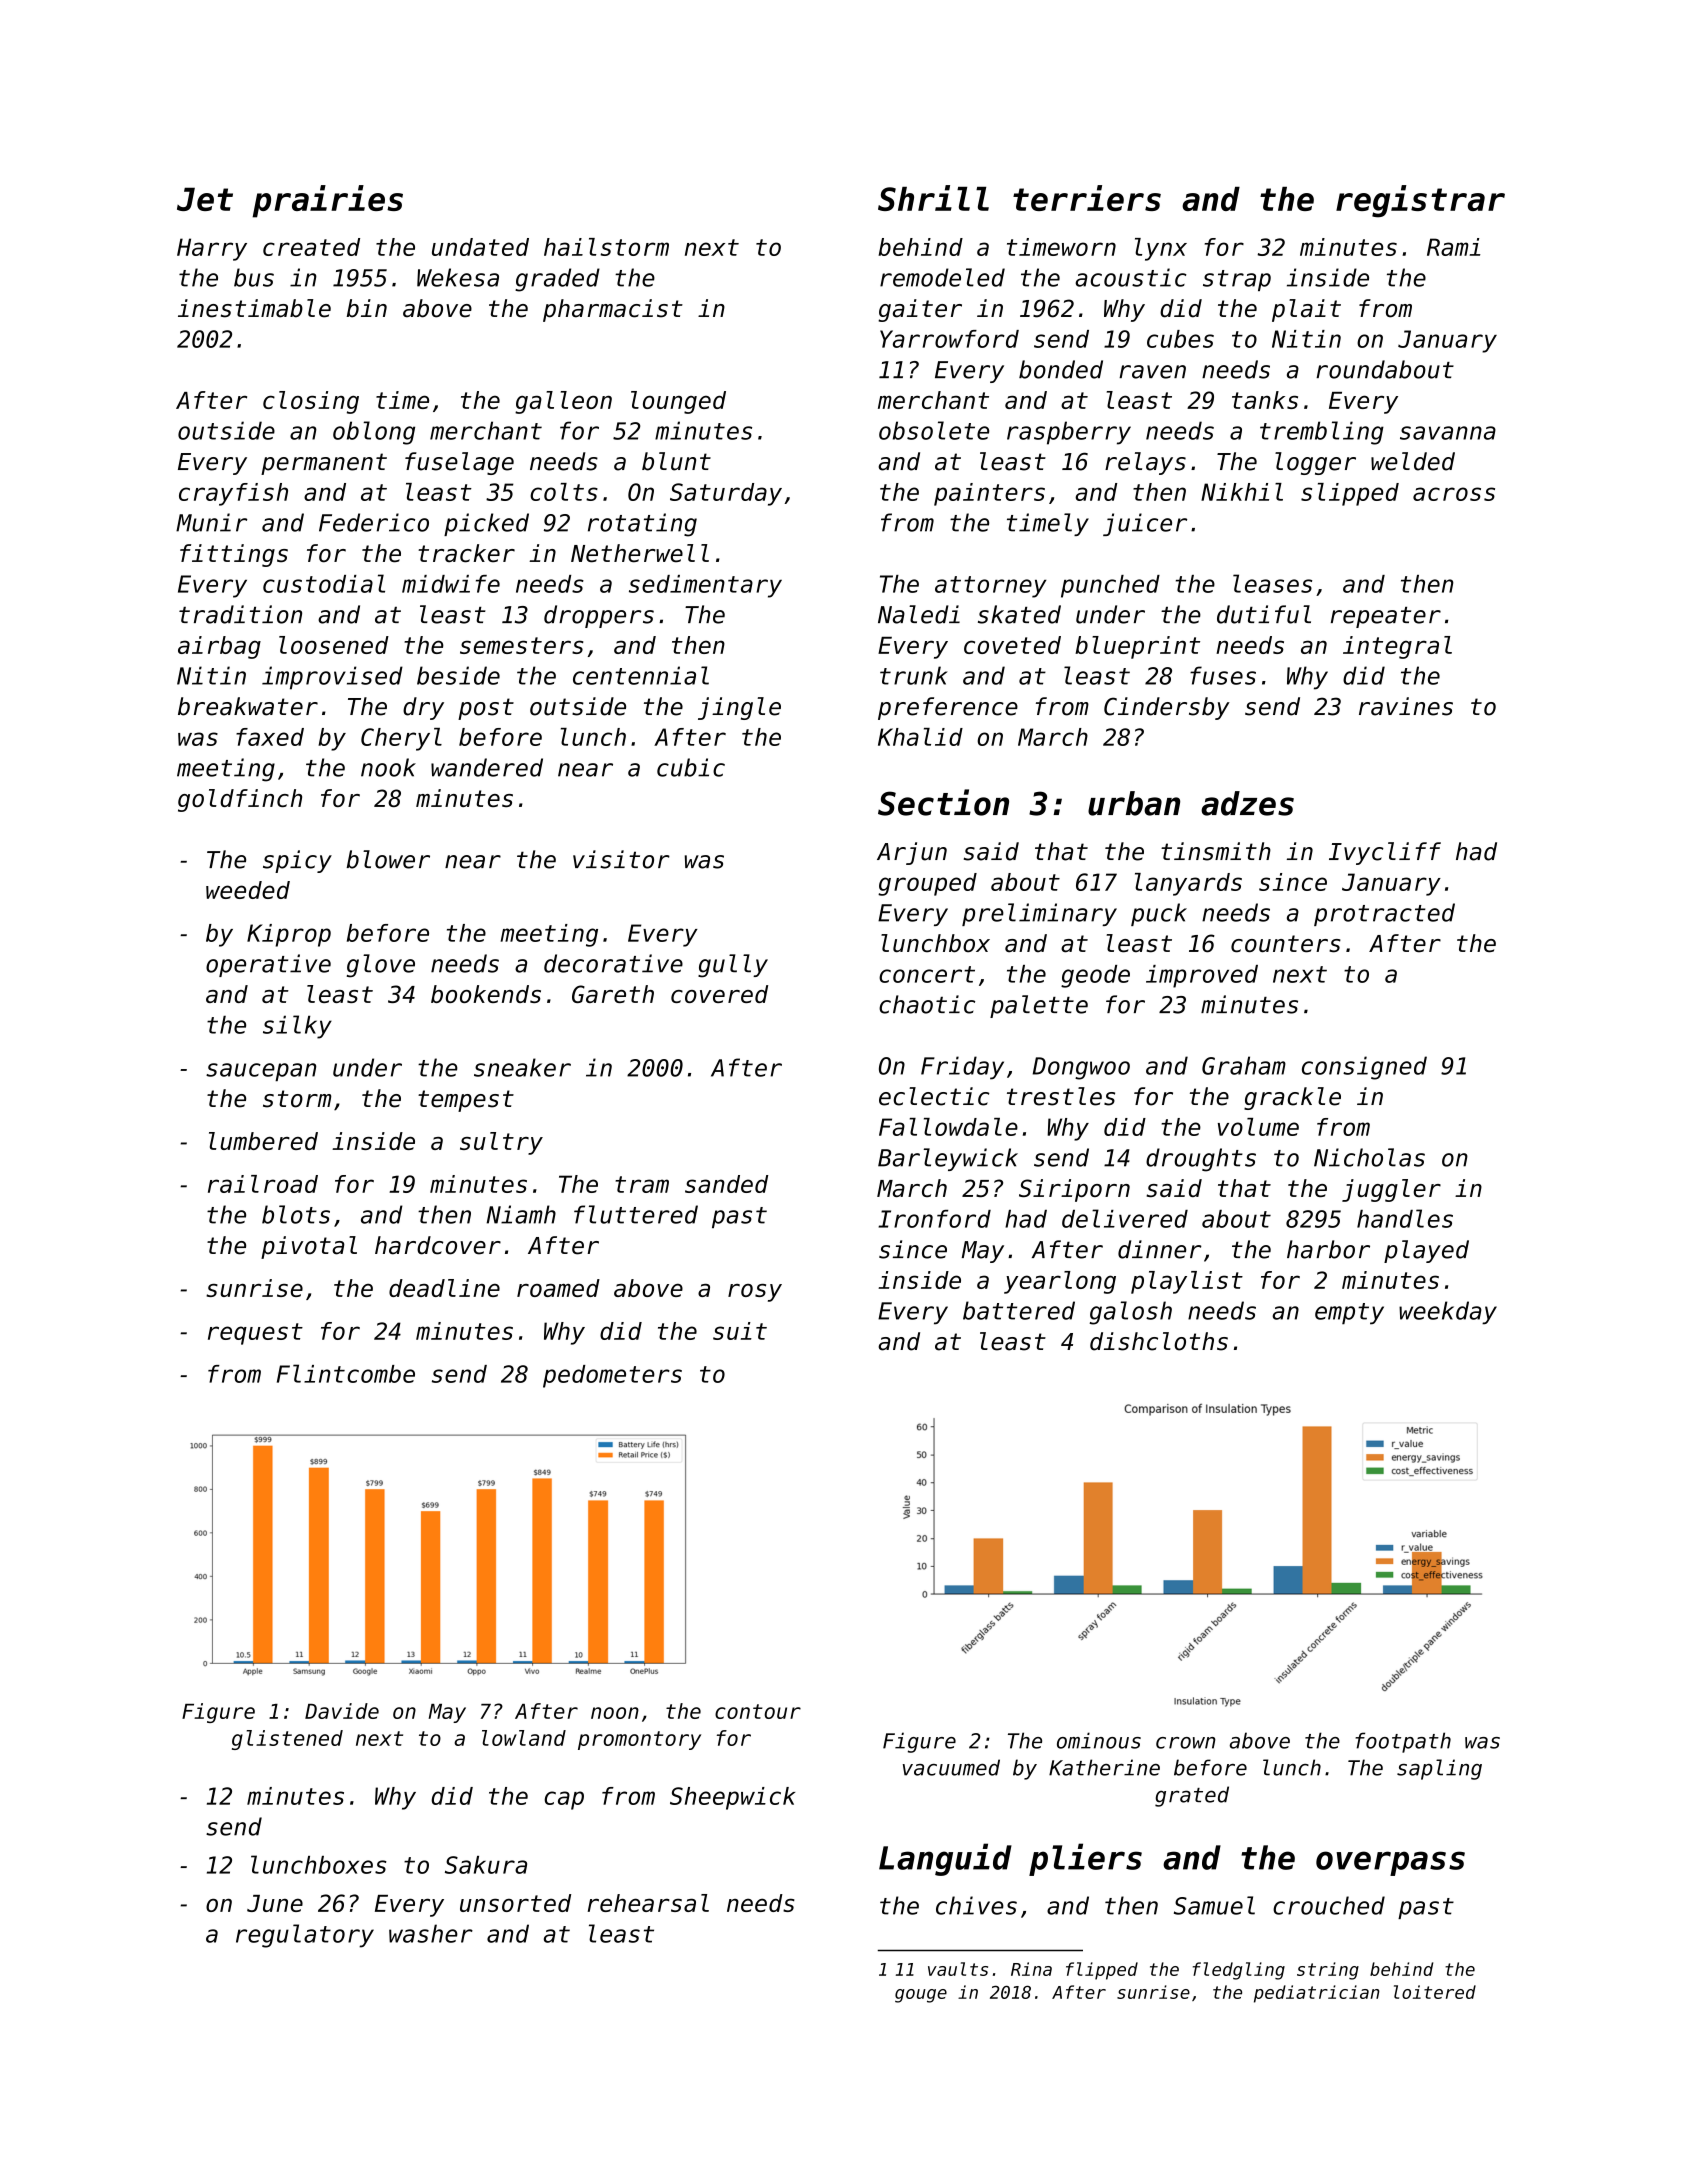 The width and height of the screenshot is (1683, 2178). What do you see at coordinates (920, 737) in the screenshot?
I see `Khalid` at bounding box center [920, 737].
